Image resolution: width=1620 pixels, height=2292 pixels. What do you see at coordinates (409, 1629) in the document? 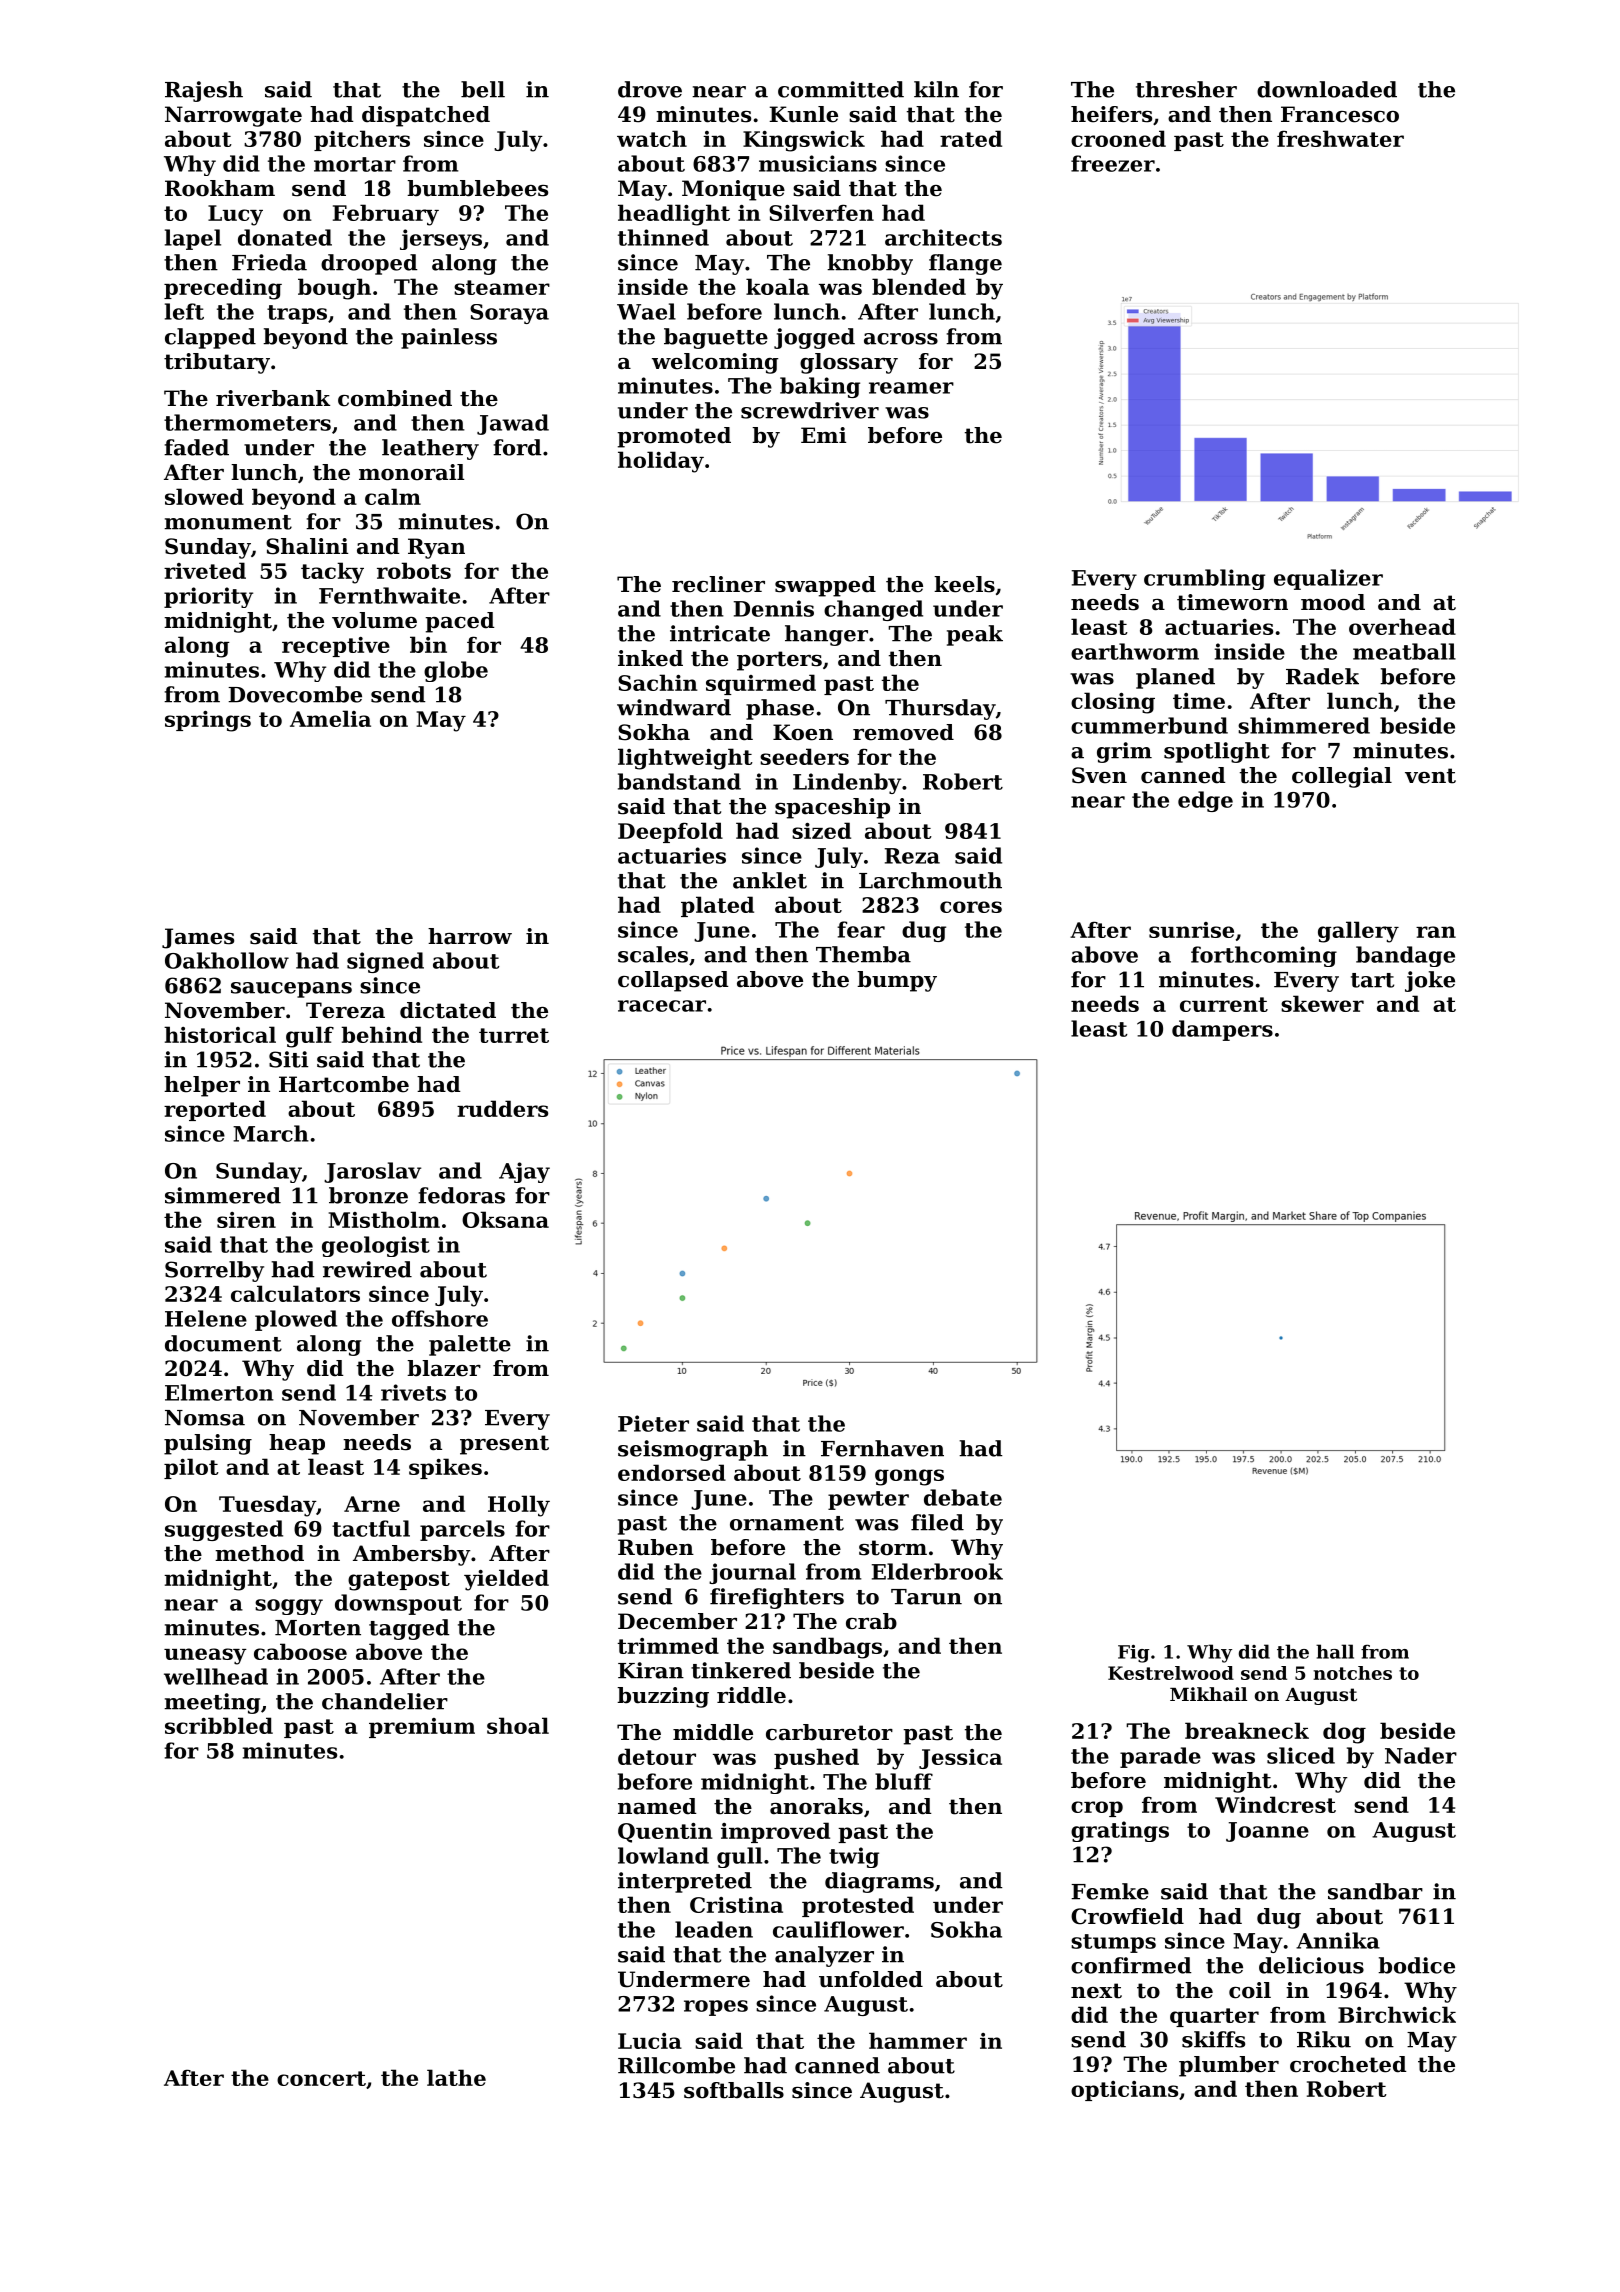
I see `tagged` at bounding box center [409, 1629].
